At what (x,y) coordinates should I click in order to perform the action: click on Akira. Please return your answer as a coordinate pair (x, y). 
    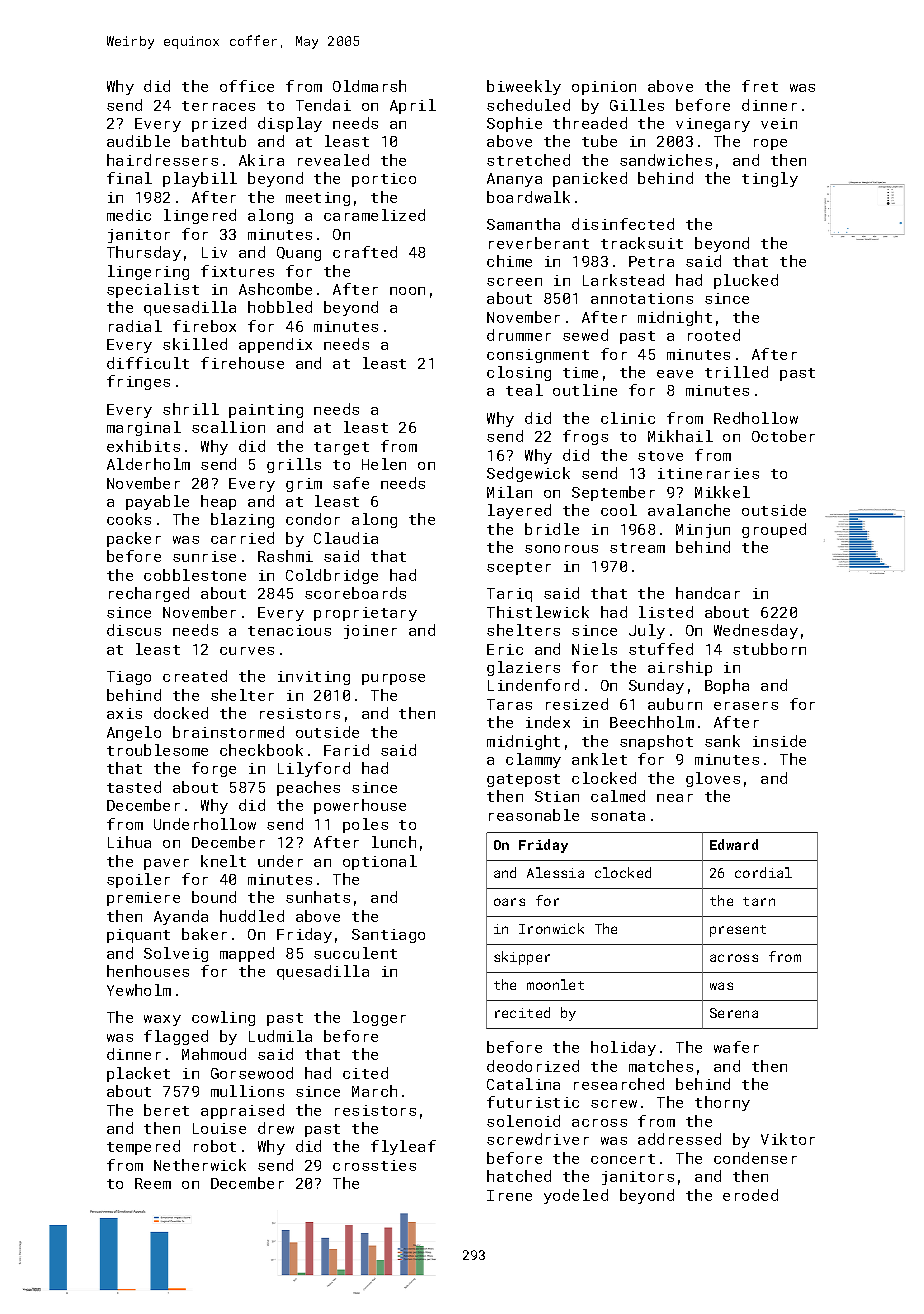
    Looking at the image, I should click on (261, 160).
